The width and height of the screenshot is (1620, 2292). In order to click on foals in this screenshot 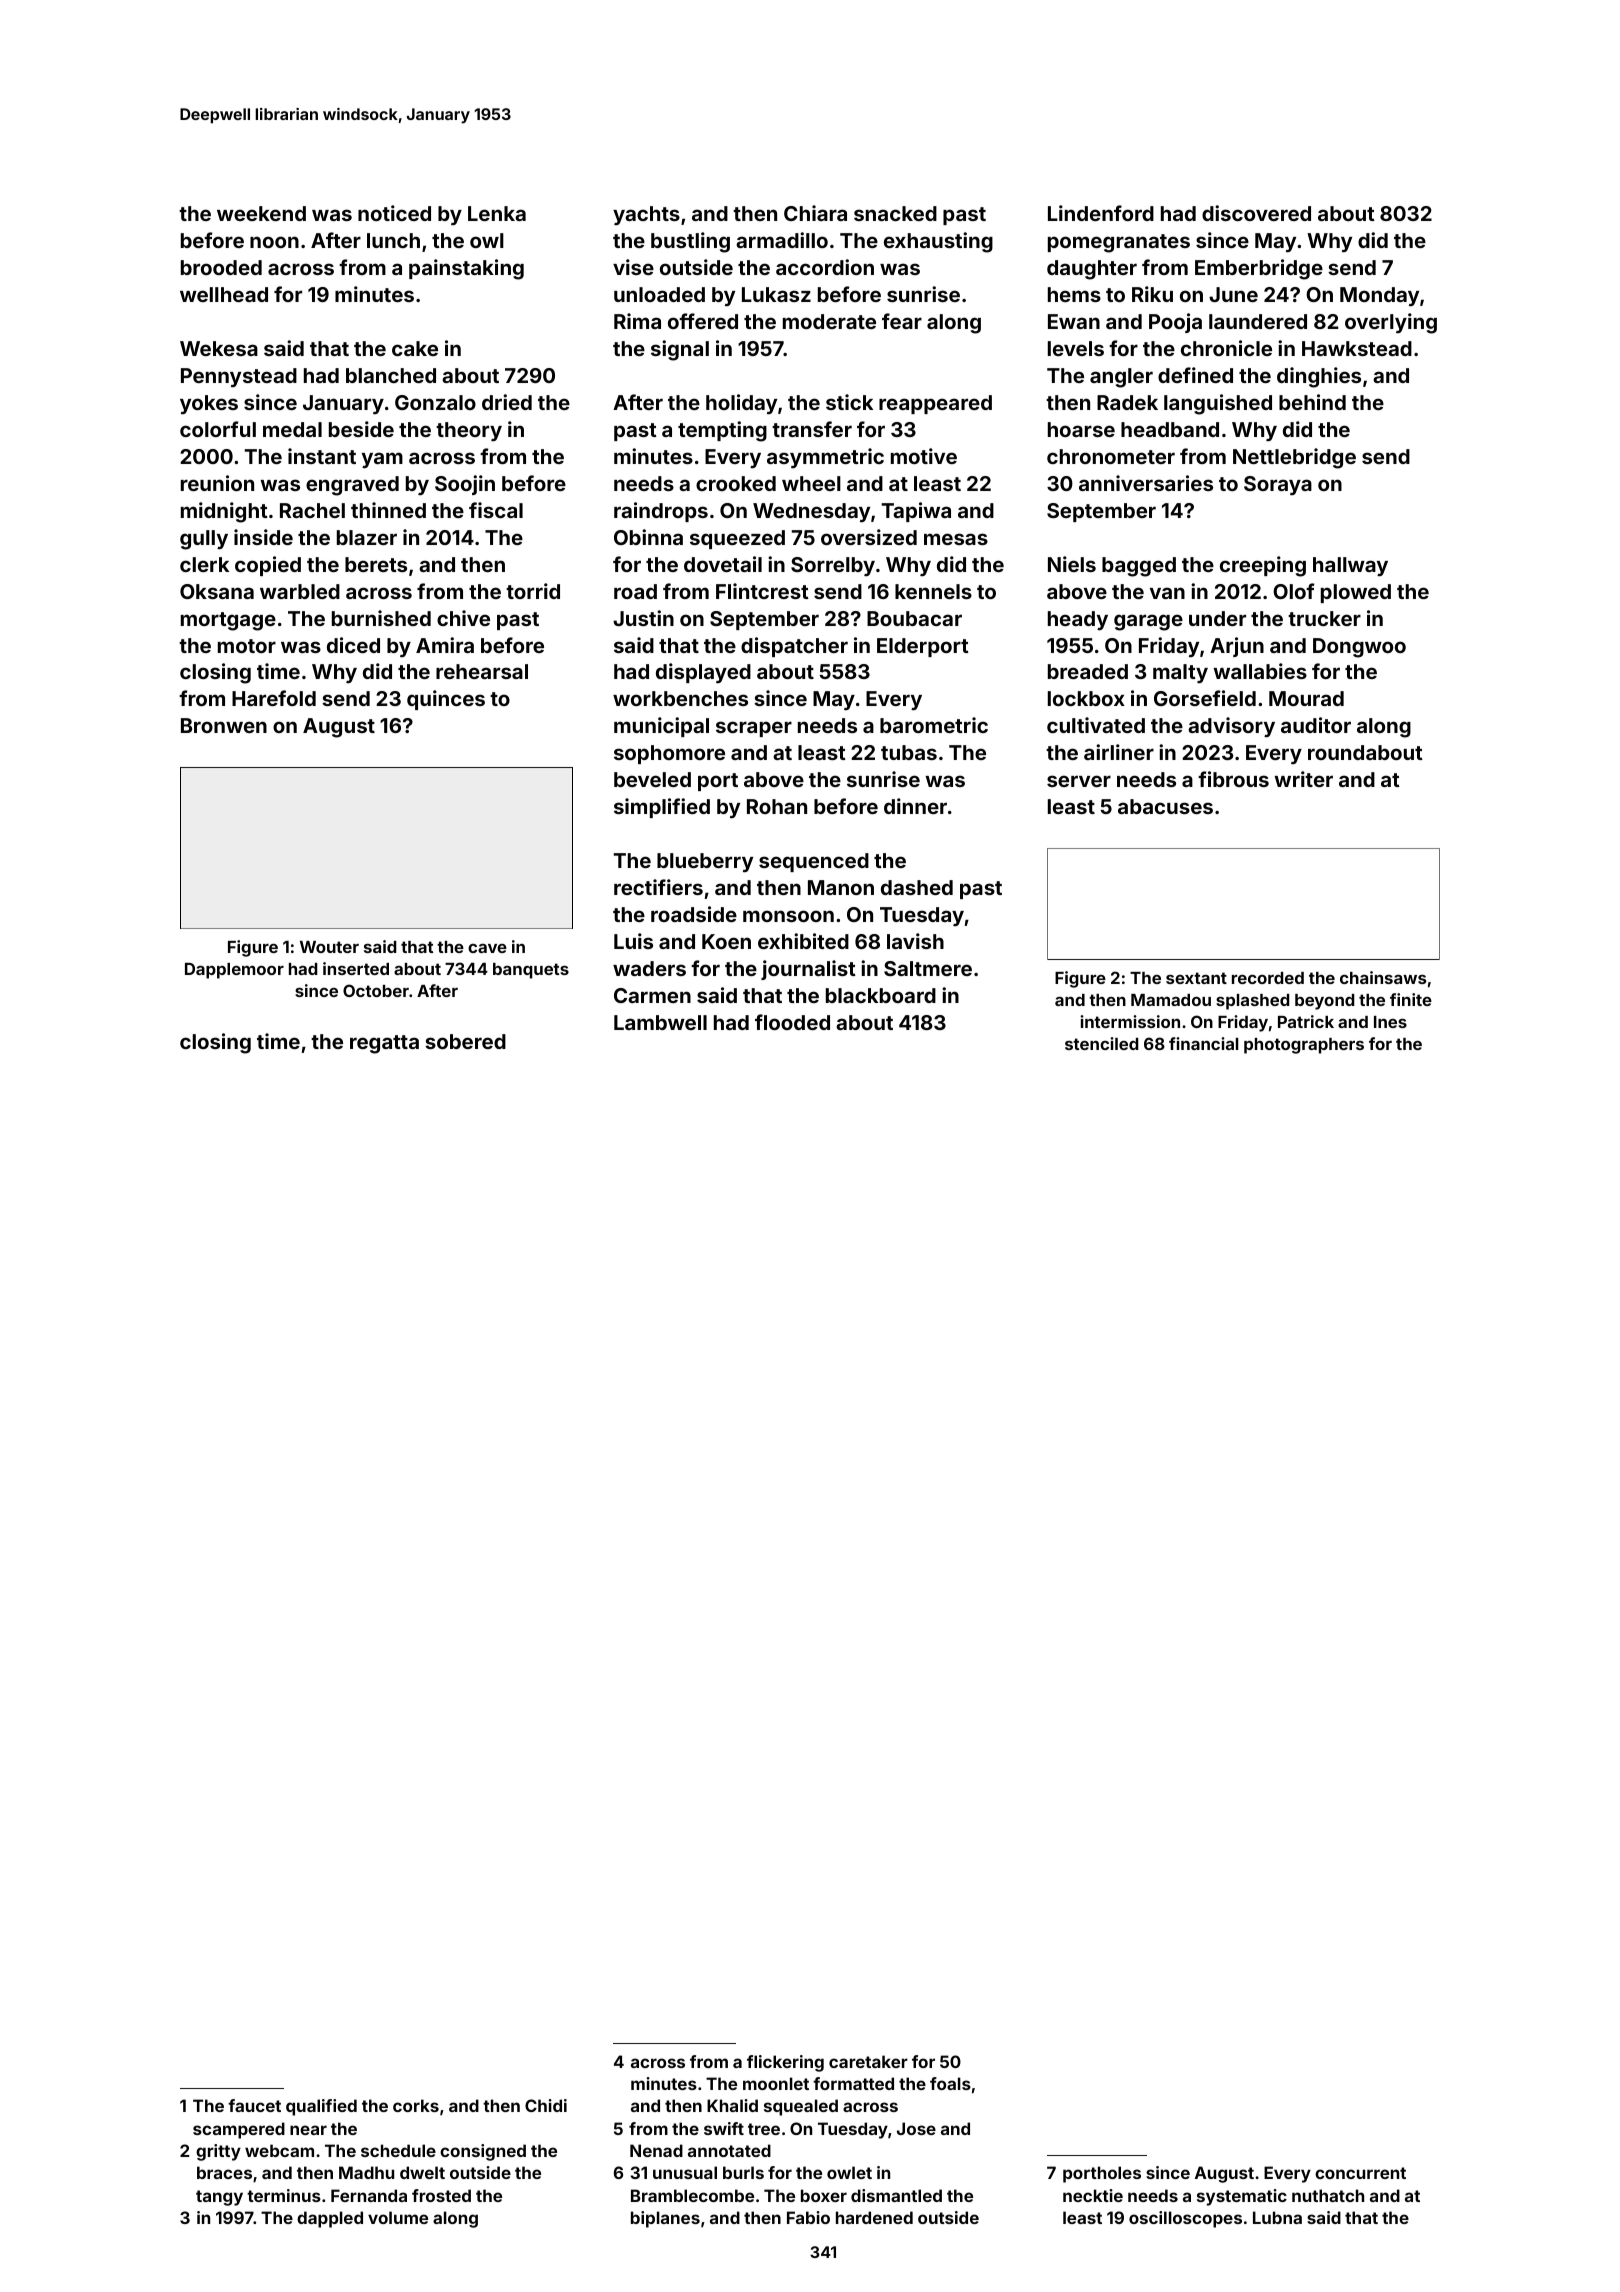, I will do `click(950, 2083)`.
